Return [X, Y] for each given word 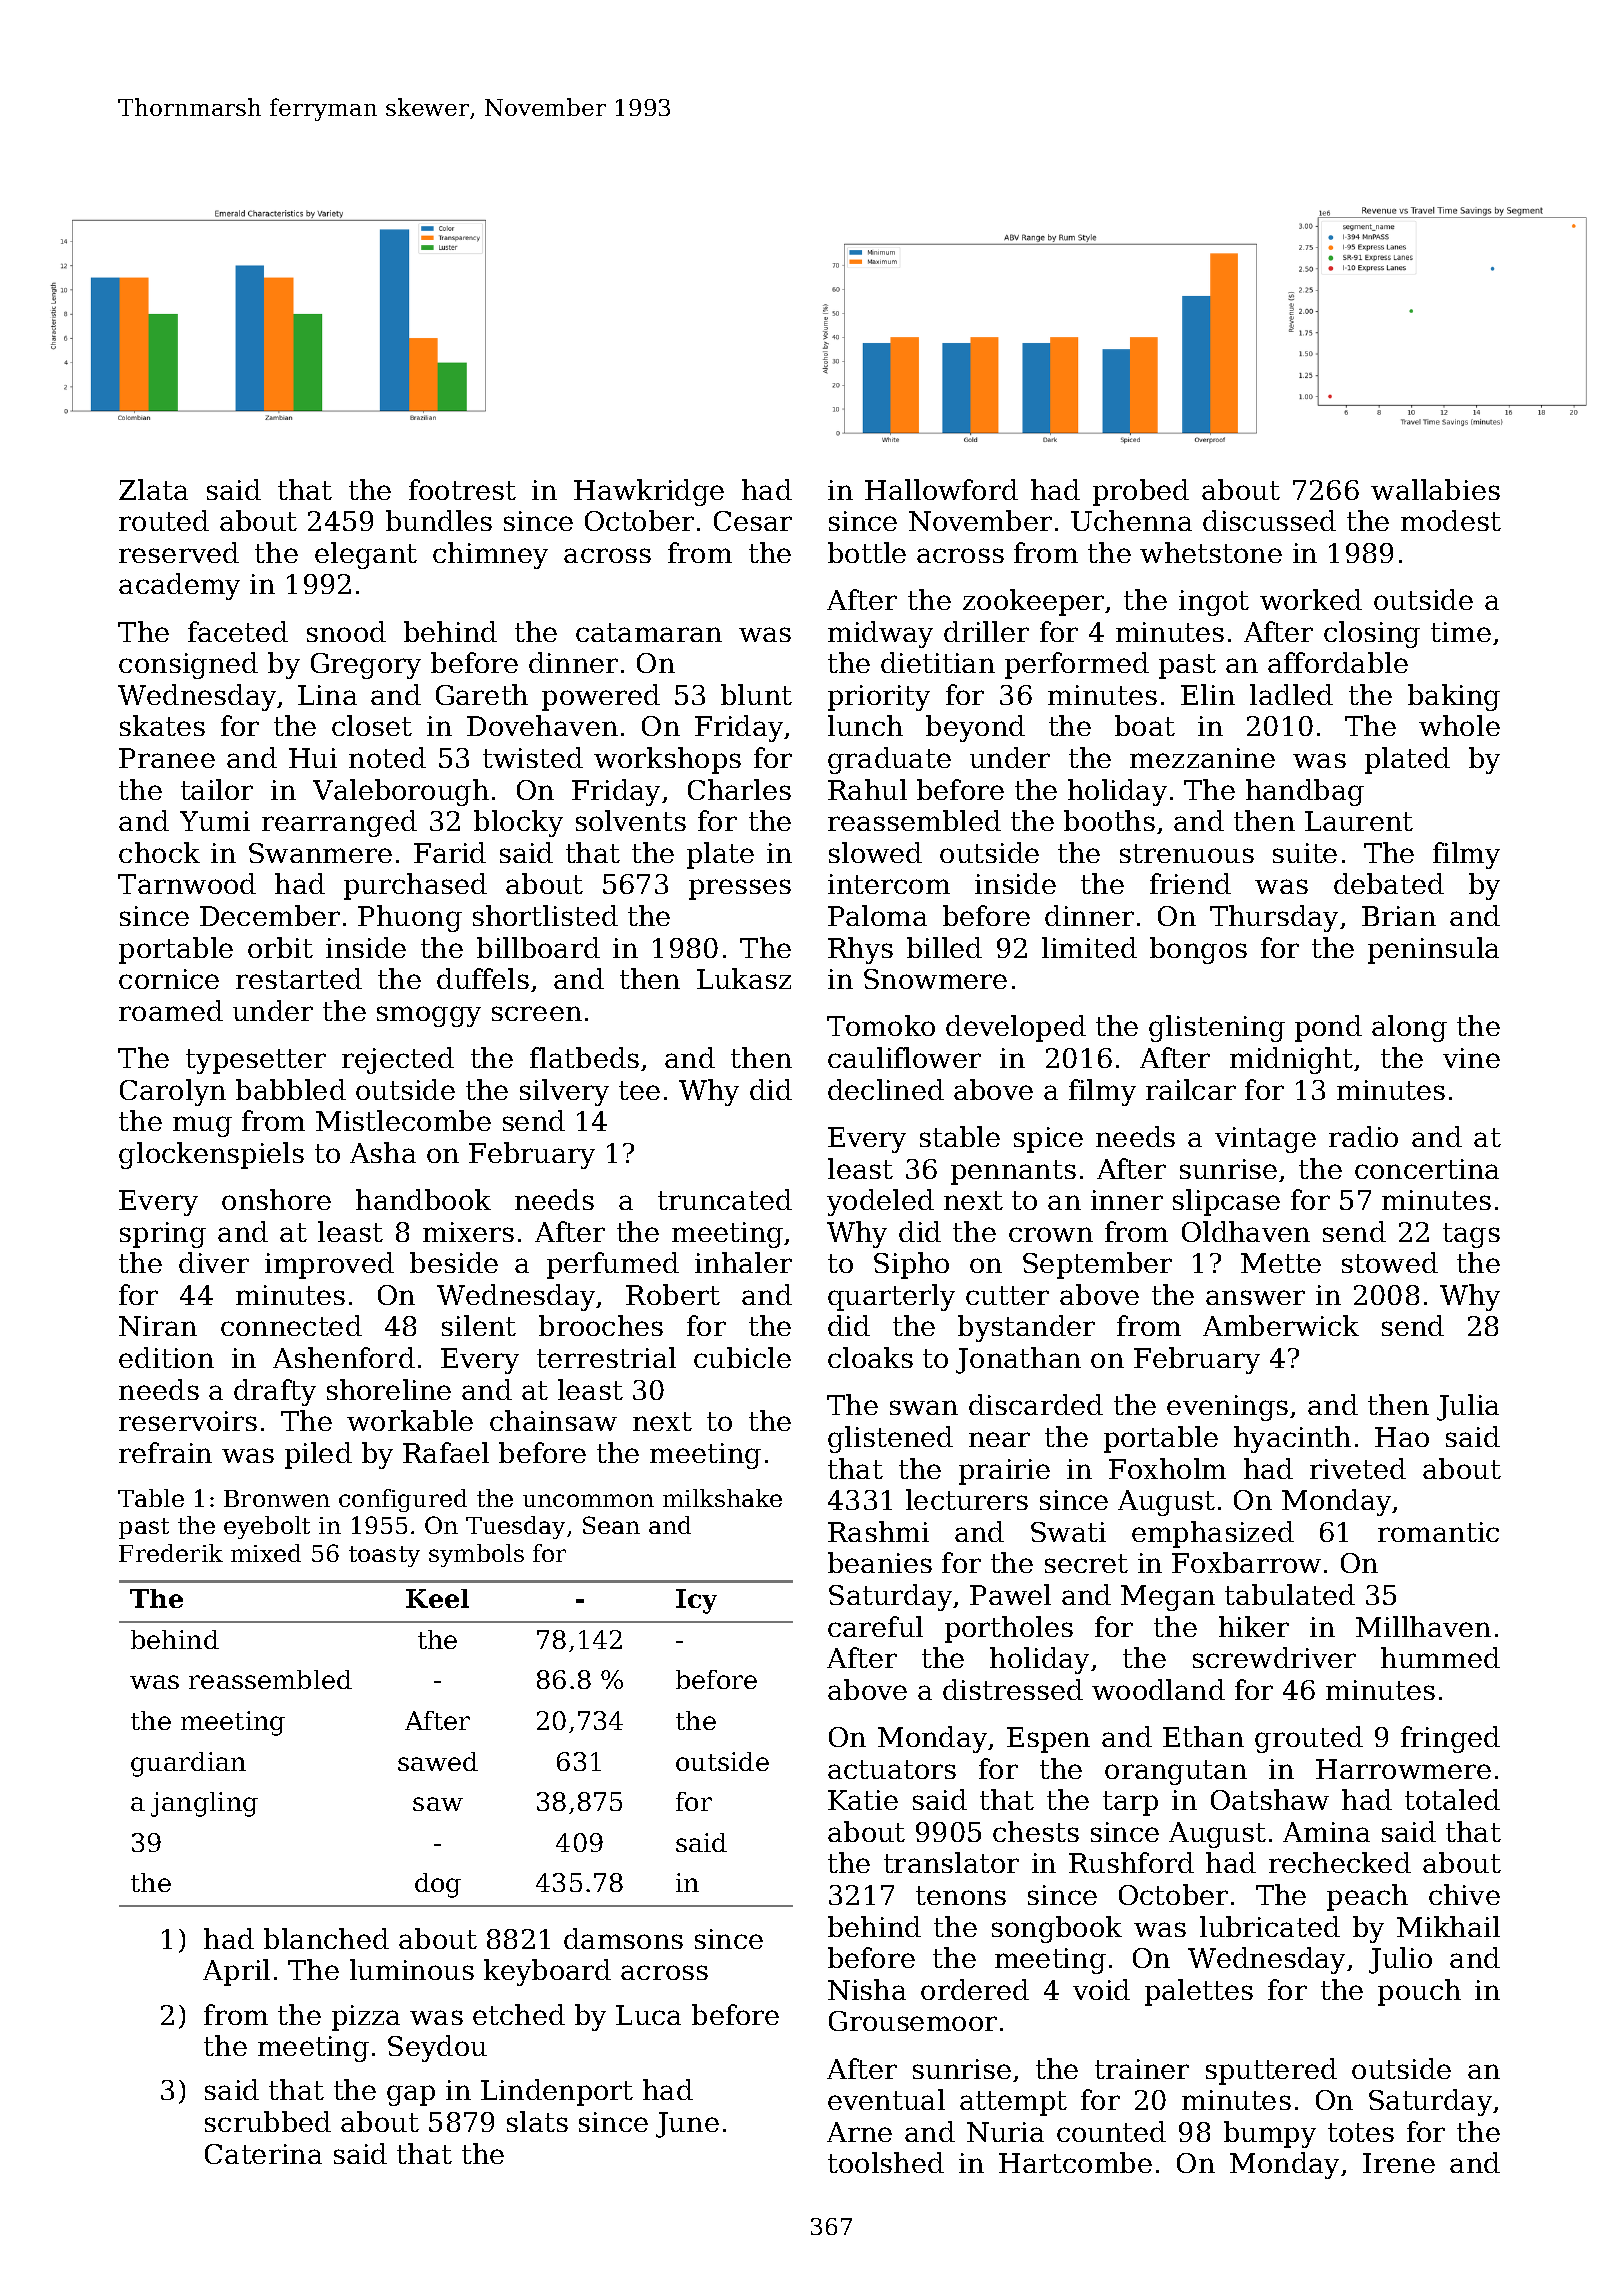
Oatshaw [1270, 1799]
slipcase [1226, 1202]
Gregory [366, 666]
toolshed [886, 2162]
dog [438, 1885]
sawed [438, 1761]
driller [986, 631]
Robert [673, 1294]
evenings [1227, 1408]
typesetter [256, 1061]
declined [886, 1089]
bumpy [1270, 2134]
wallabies [1435, 489]
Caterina [263, 2154]
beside [454, 1262]
